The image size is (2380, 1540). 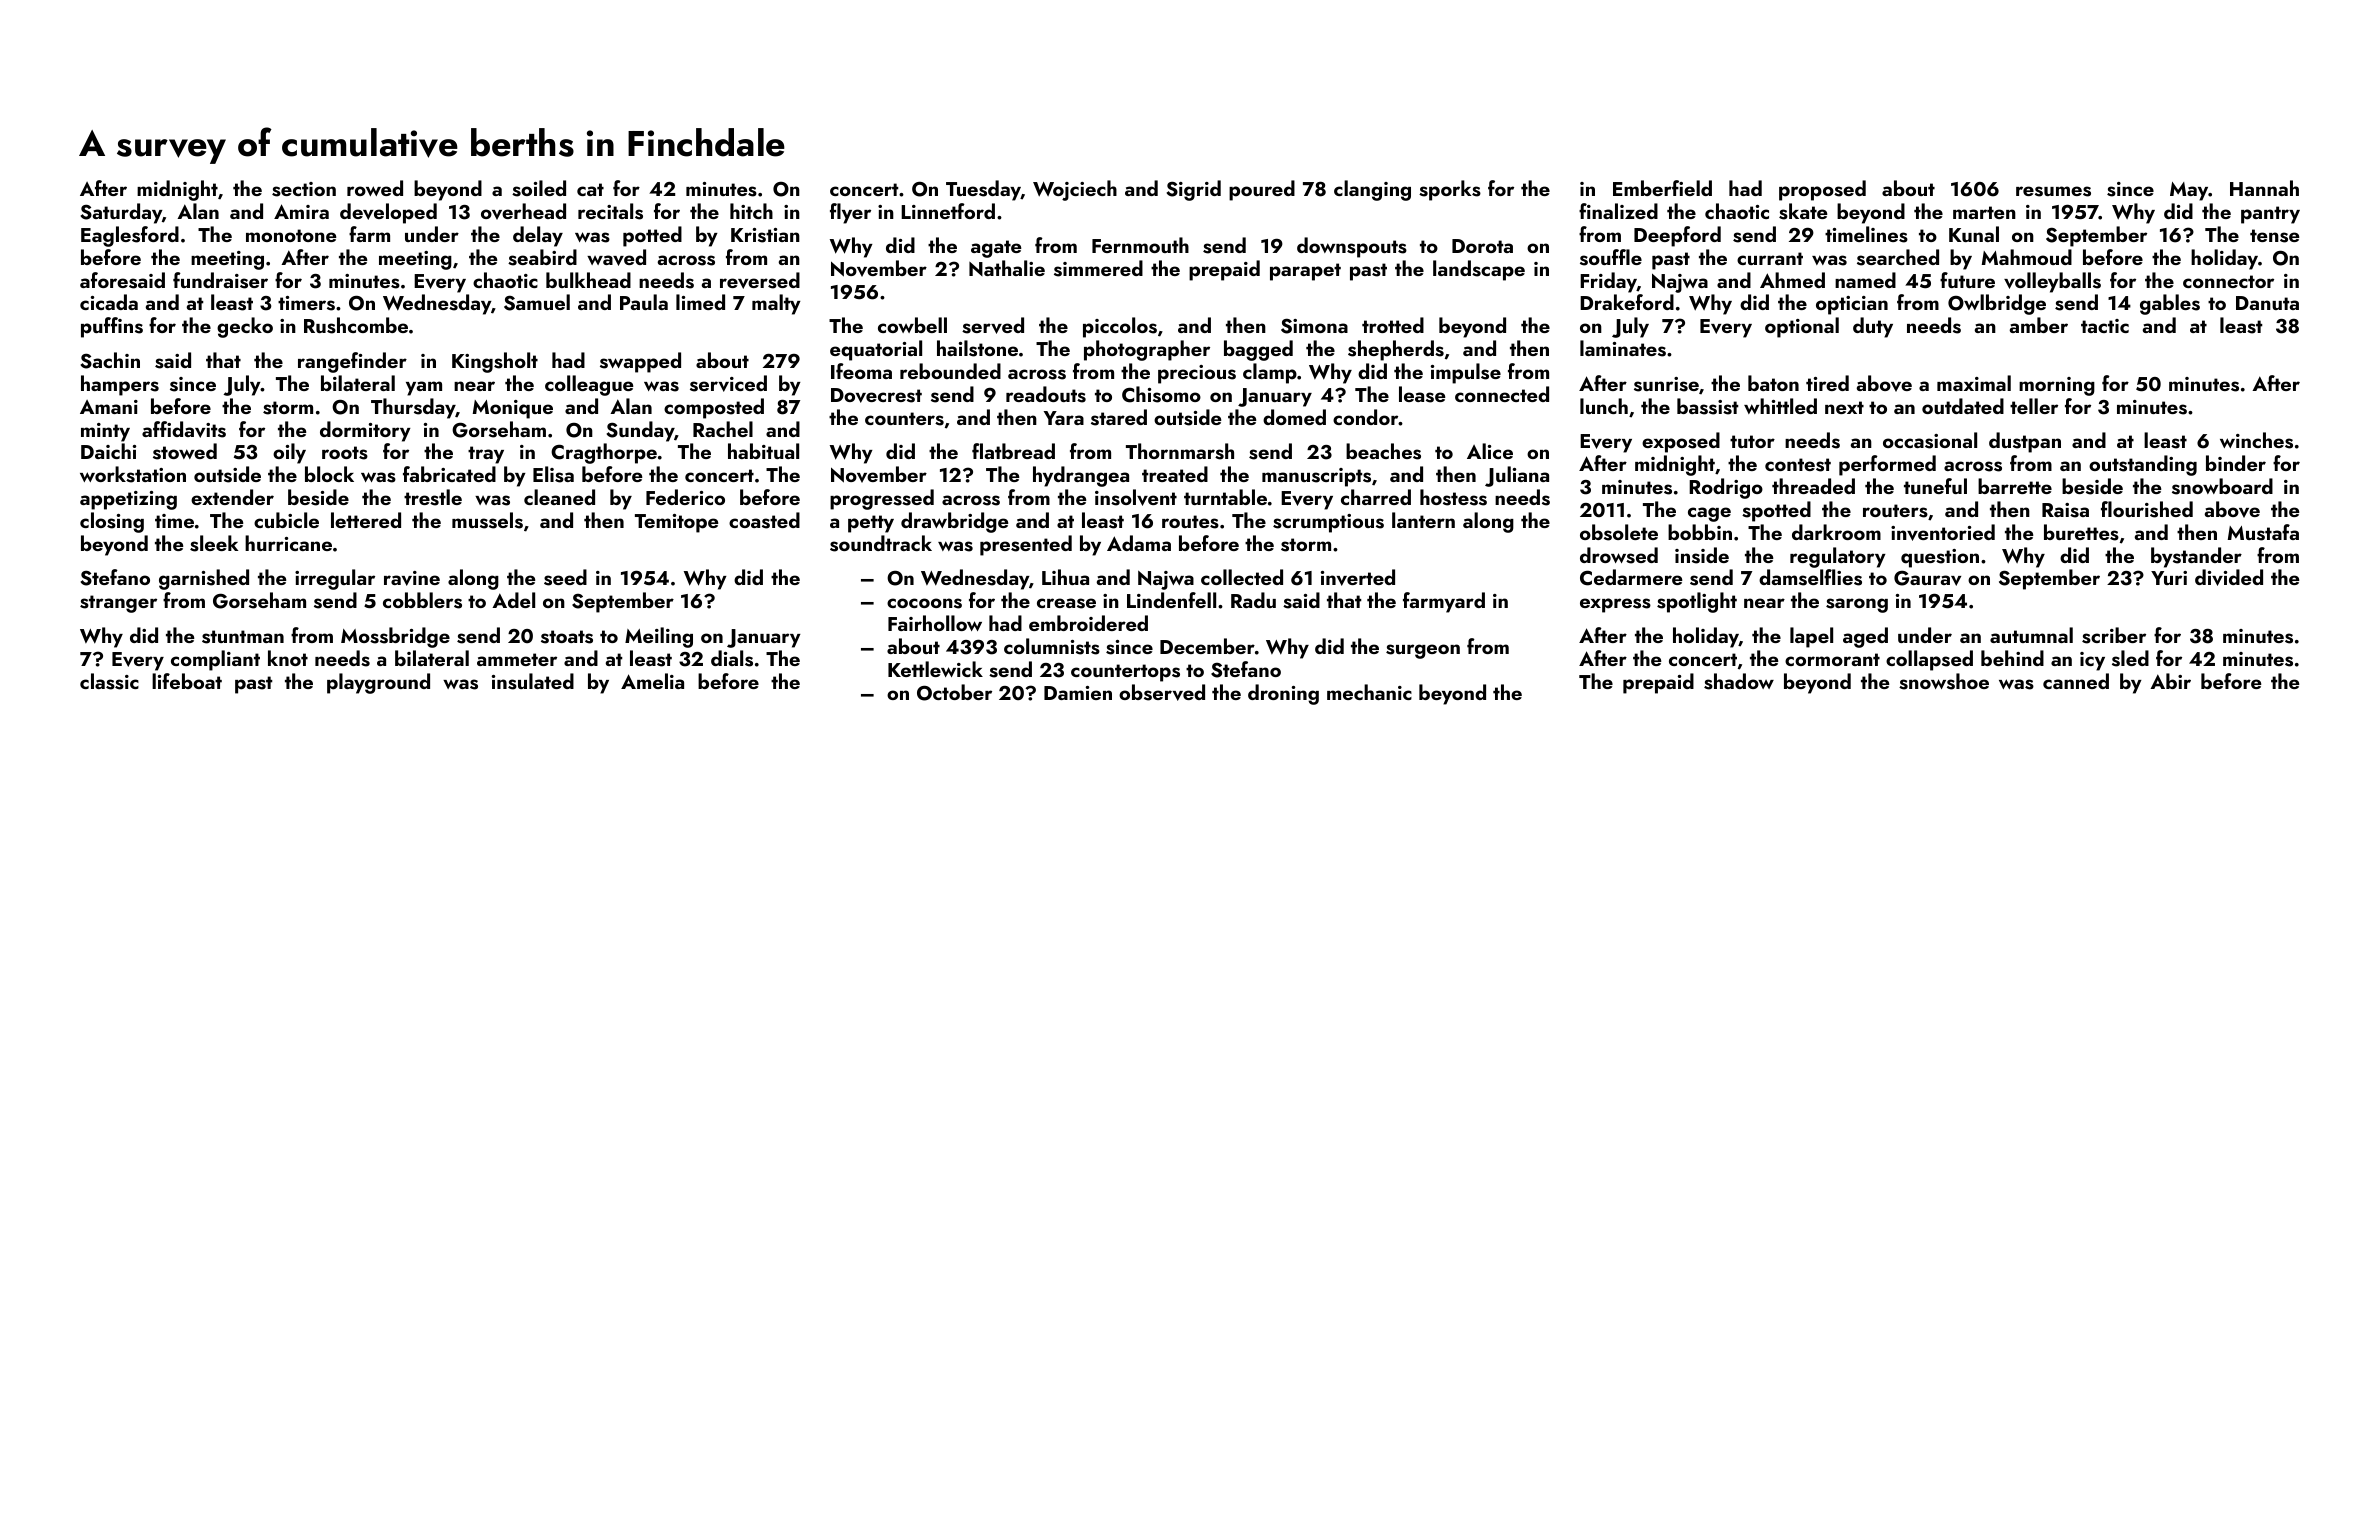 I want to click on closing, so click(x=112, y=522).
